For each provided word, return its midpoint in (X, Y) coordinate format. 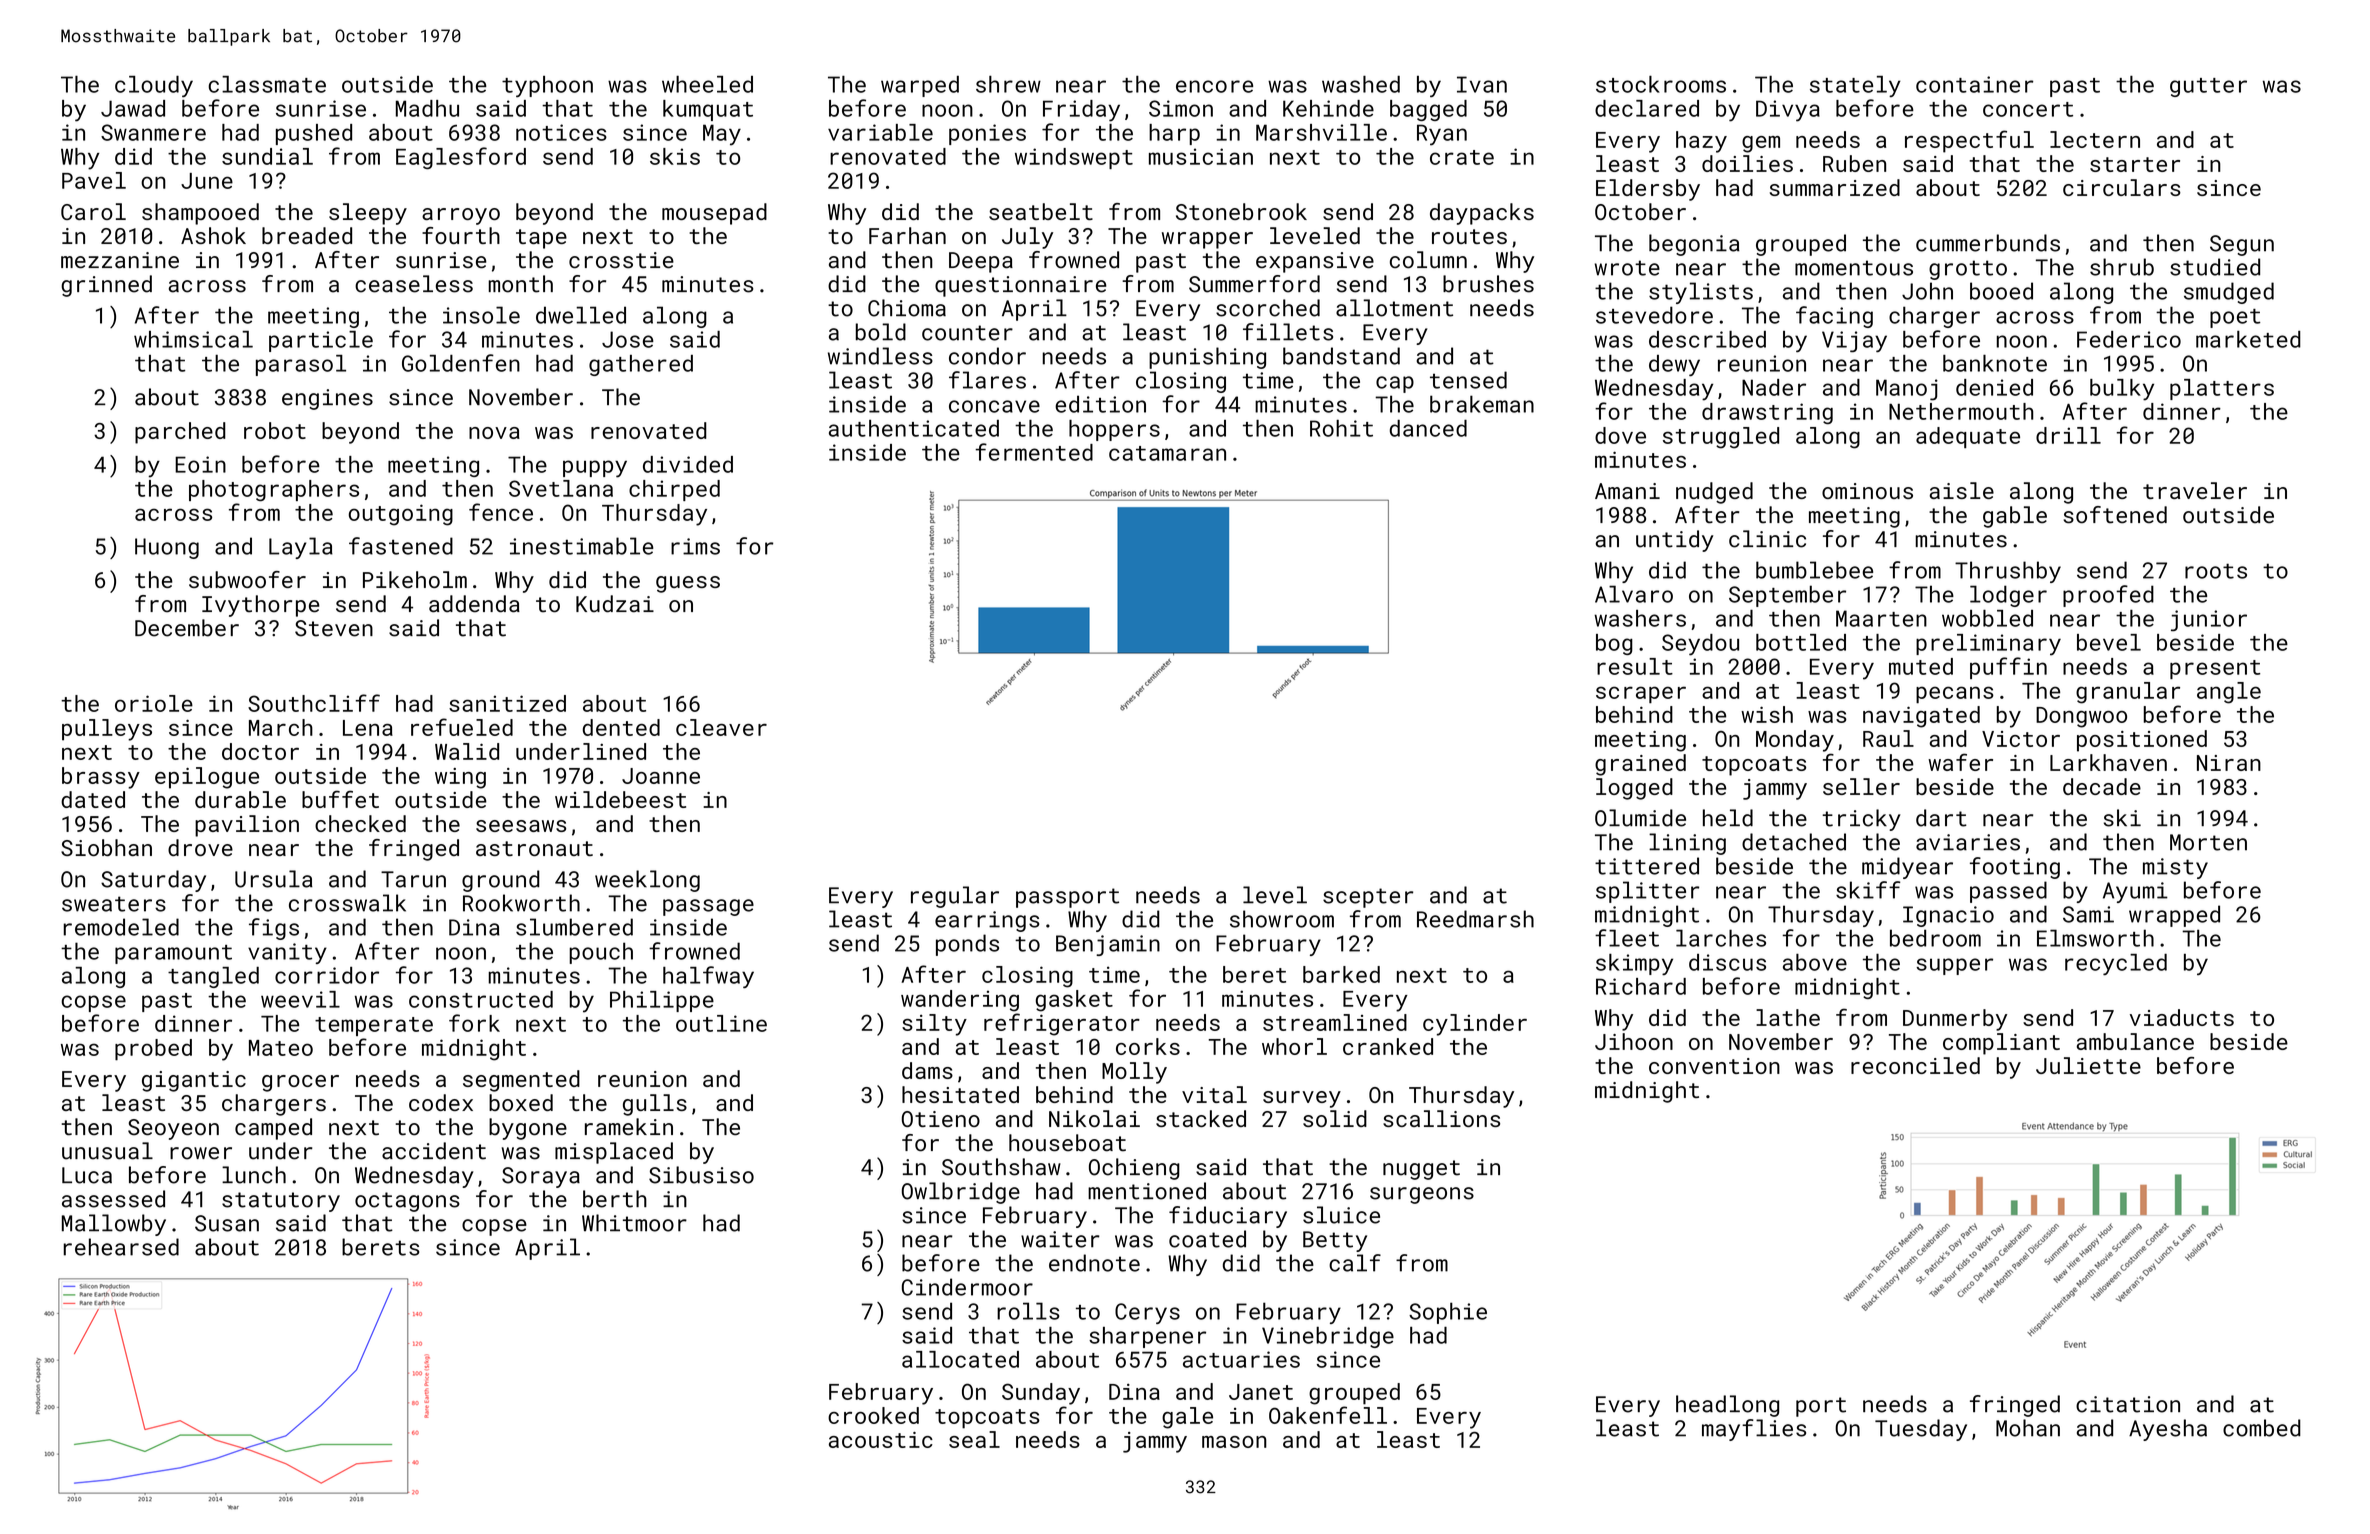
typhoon (547, 86)
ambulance (2135, 1041)
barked (1341, 974)
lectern (2095, 139)
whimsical (193, 339)
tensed (1468, 380)
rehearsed (121, 1247)
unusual (107, 1151)
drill (2068, 435)
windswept (1074, 158)
